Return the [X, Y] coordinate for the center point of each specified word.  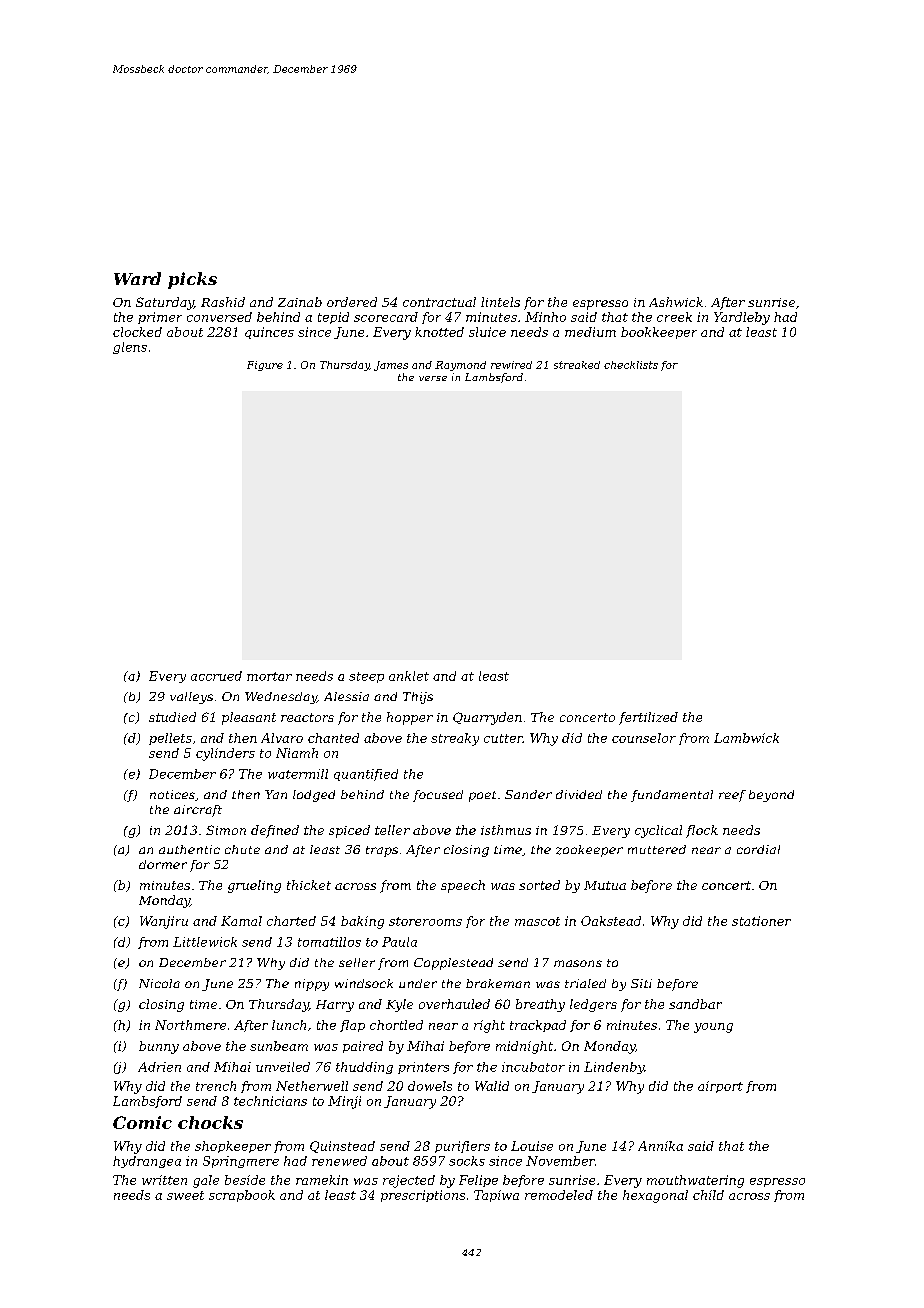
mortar [269, 676]
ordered [352, 302]
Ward [137, 278]
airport [720, 1087]
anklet [409, 676]
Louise [532, 1146]
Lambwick [746, 738]
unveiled [283, 1067]
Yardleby [742, 318]
